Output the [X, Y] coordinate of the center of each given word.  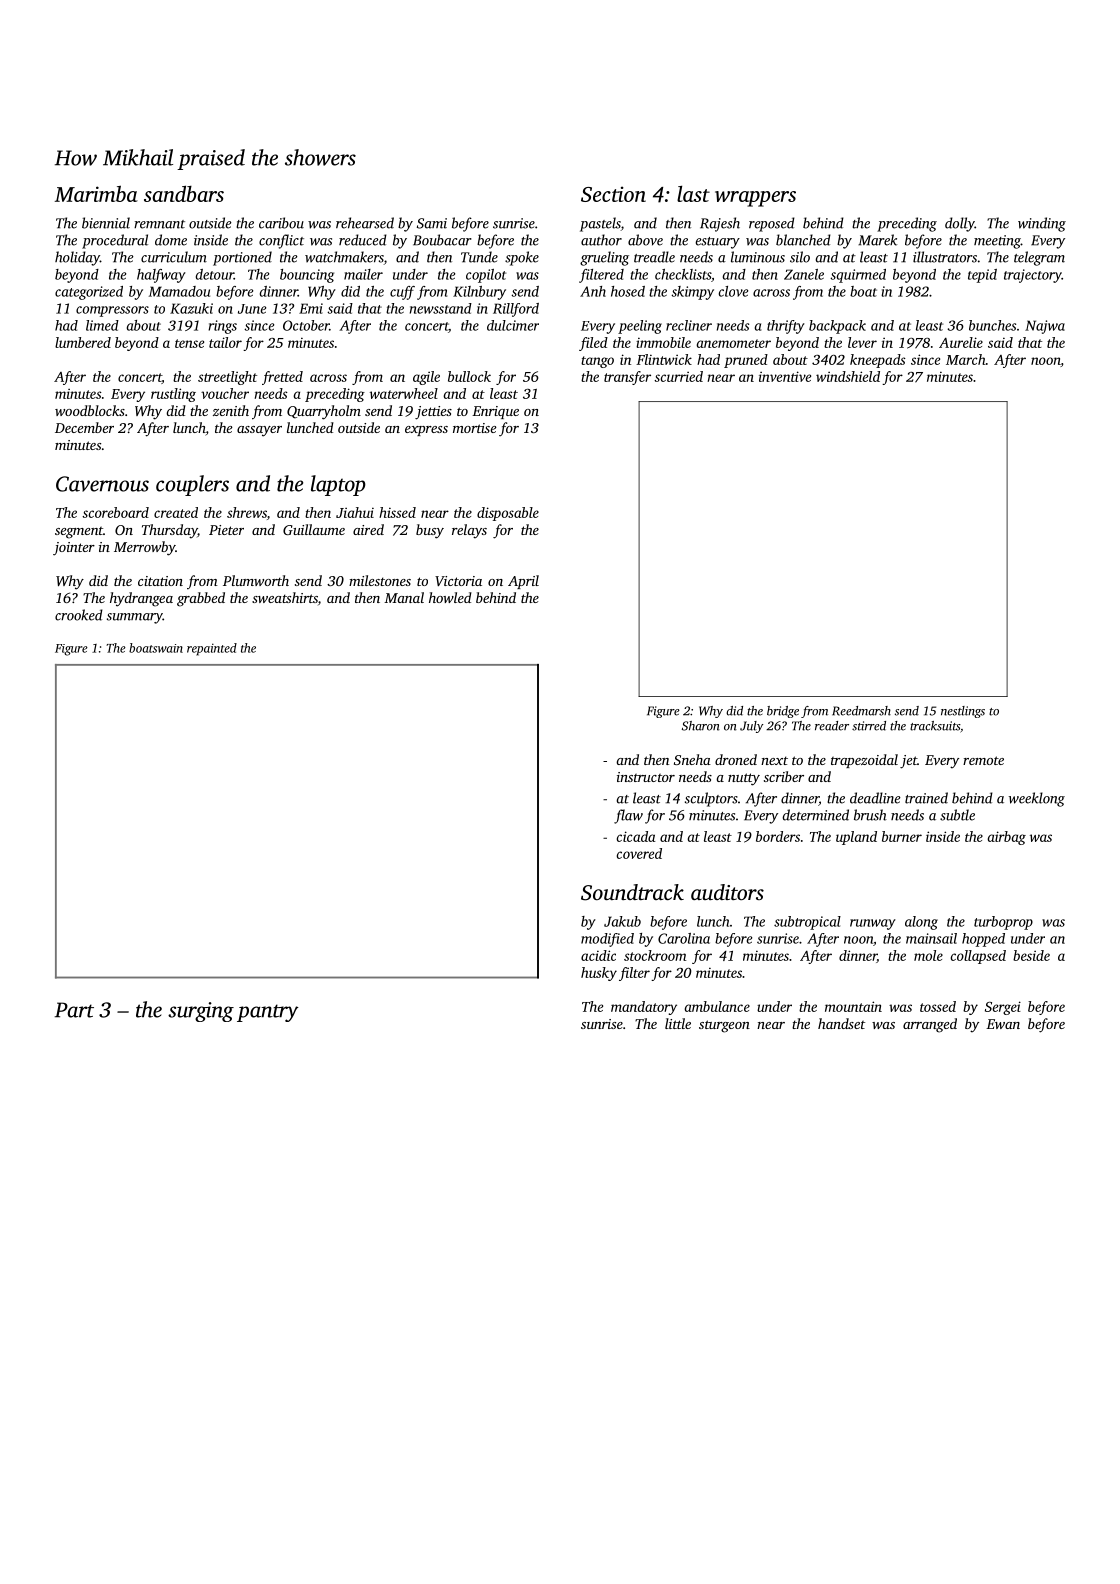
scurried [678, 376]
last [693, 194]
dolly [960, 224]
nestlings [963, 712]
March [966, 359]
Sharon [701, 726]
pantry [268, 1013]
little [678, 1023]
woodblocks [90, 410]
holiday [77, 258]
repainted [212, 649]
